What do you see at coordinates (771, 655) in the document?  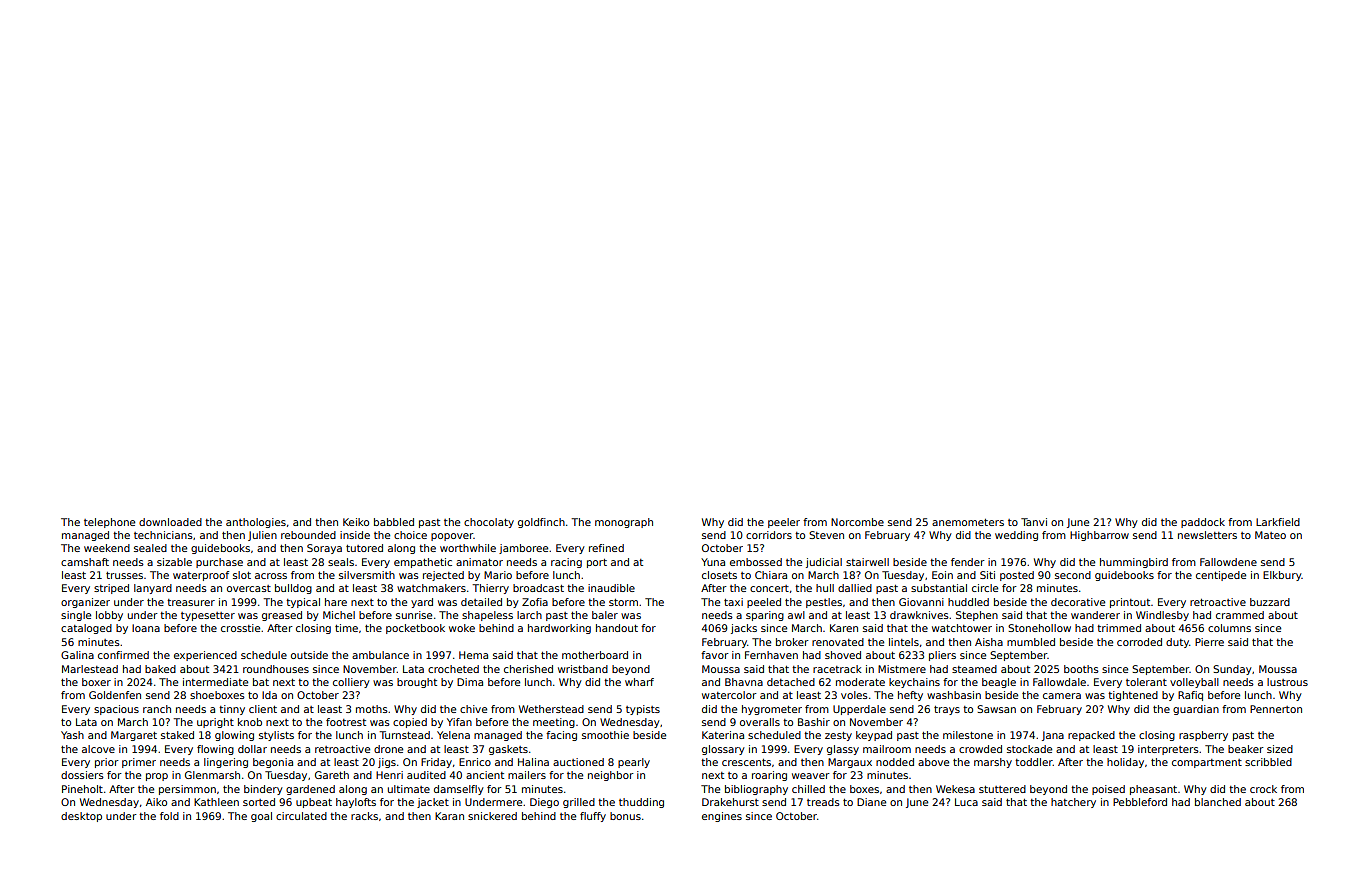 I see `Fernhaven` at bounding box center [771, 655].
